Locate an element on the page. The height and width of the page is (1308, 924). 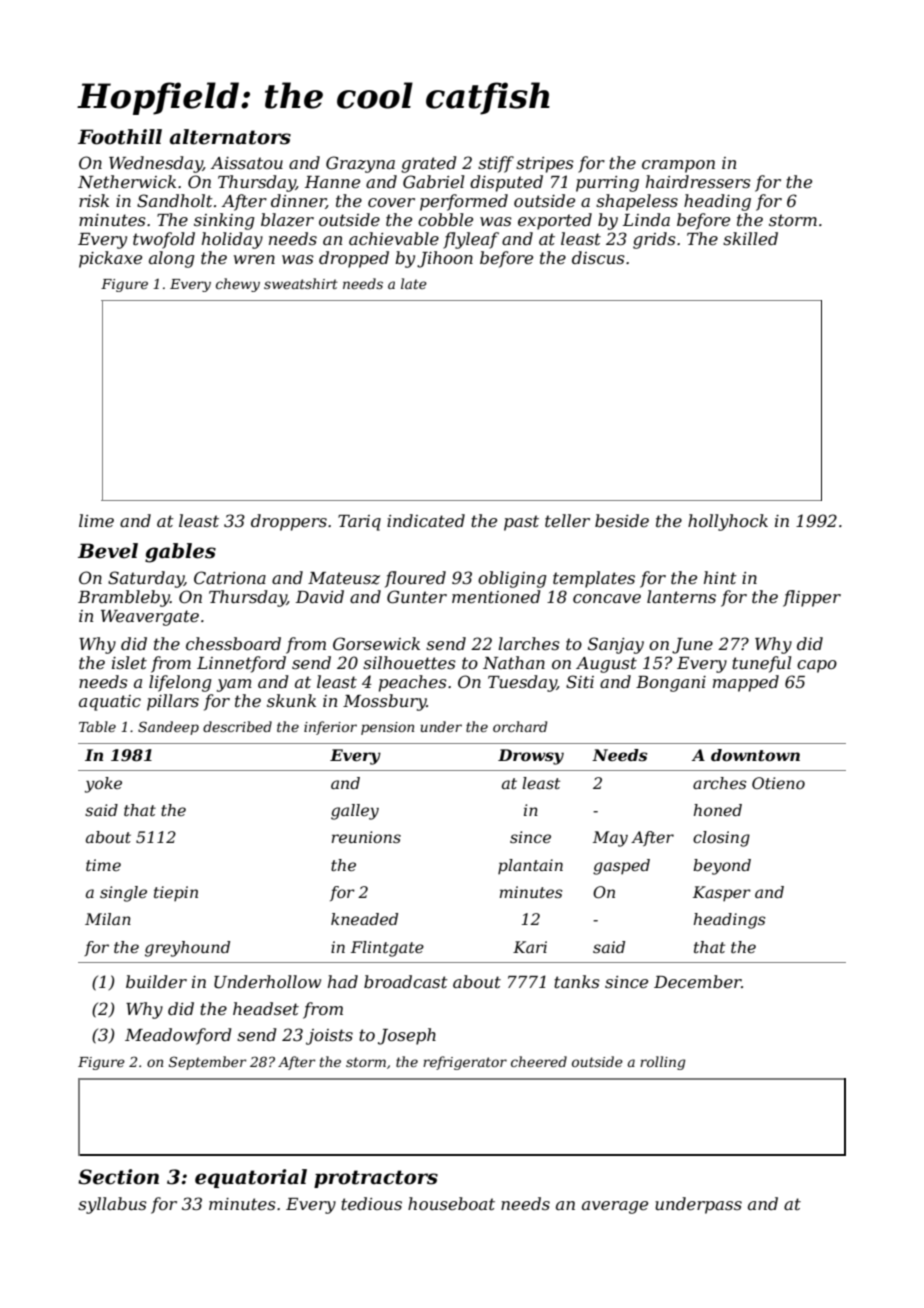
alternators is located at coordinates (230, 137).
